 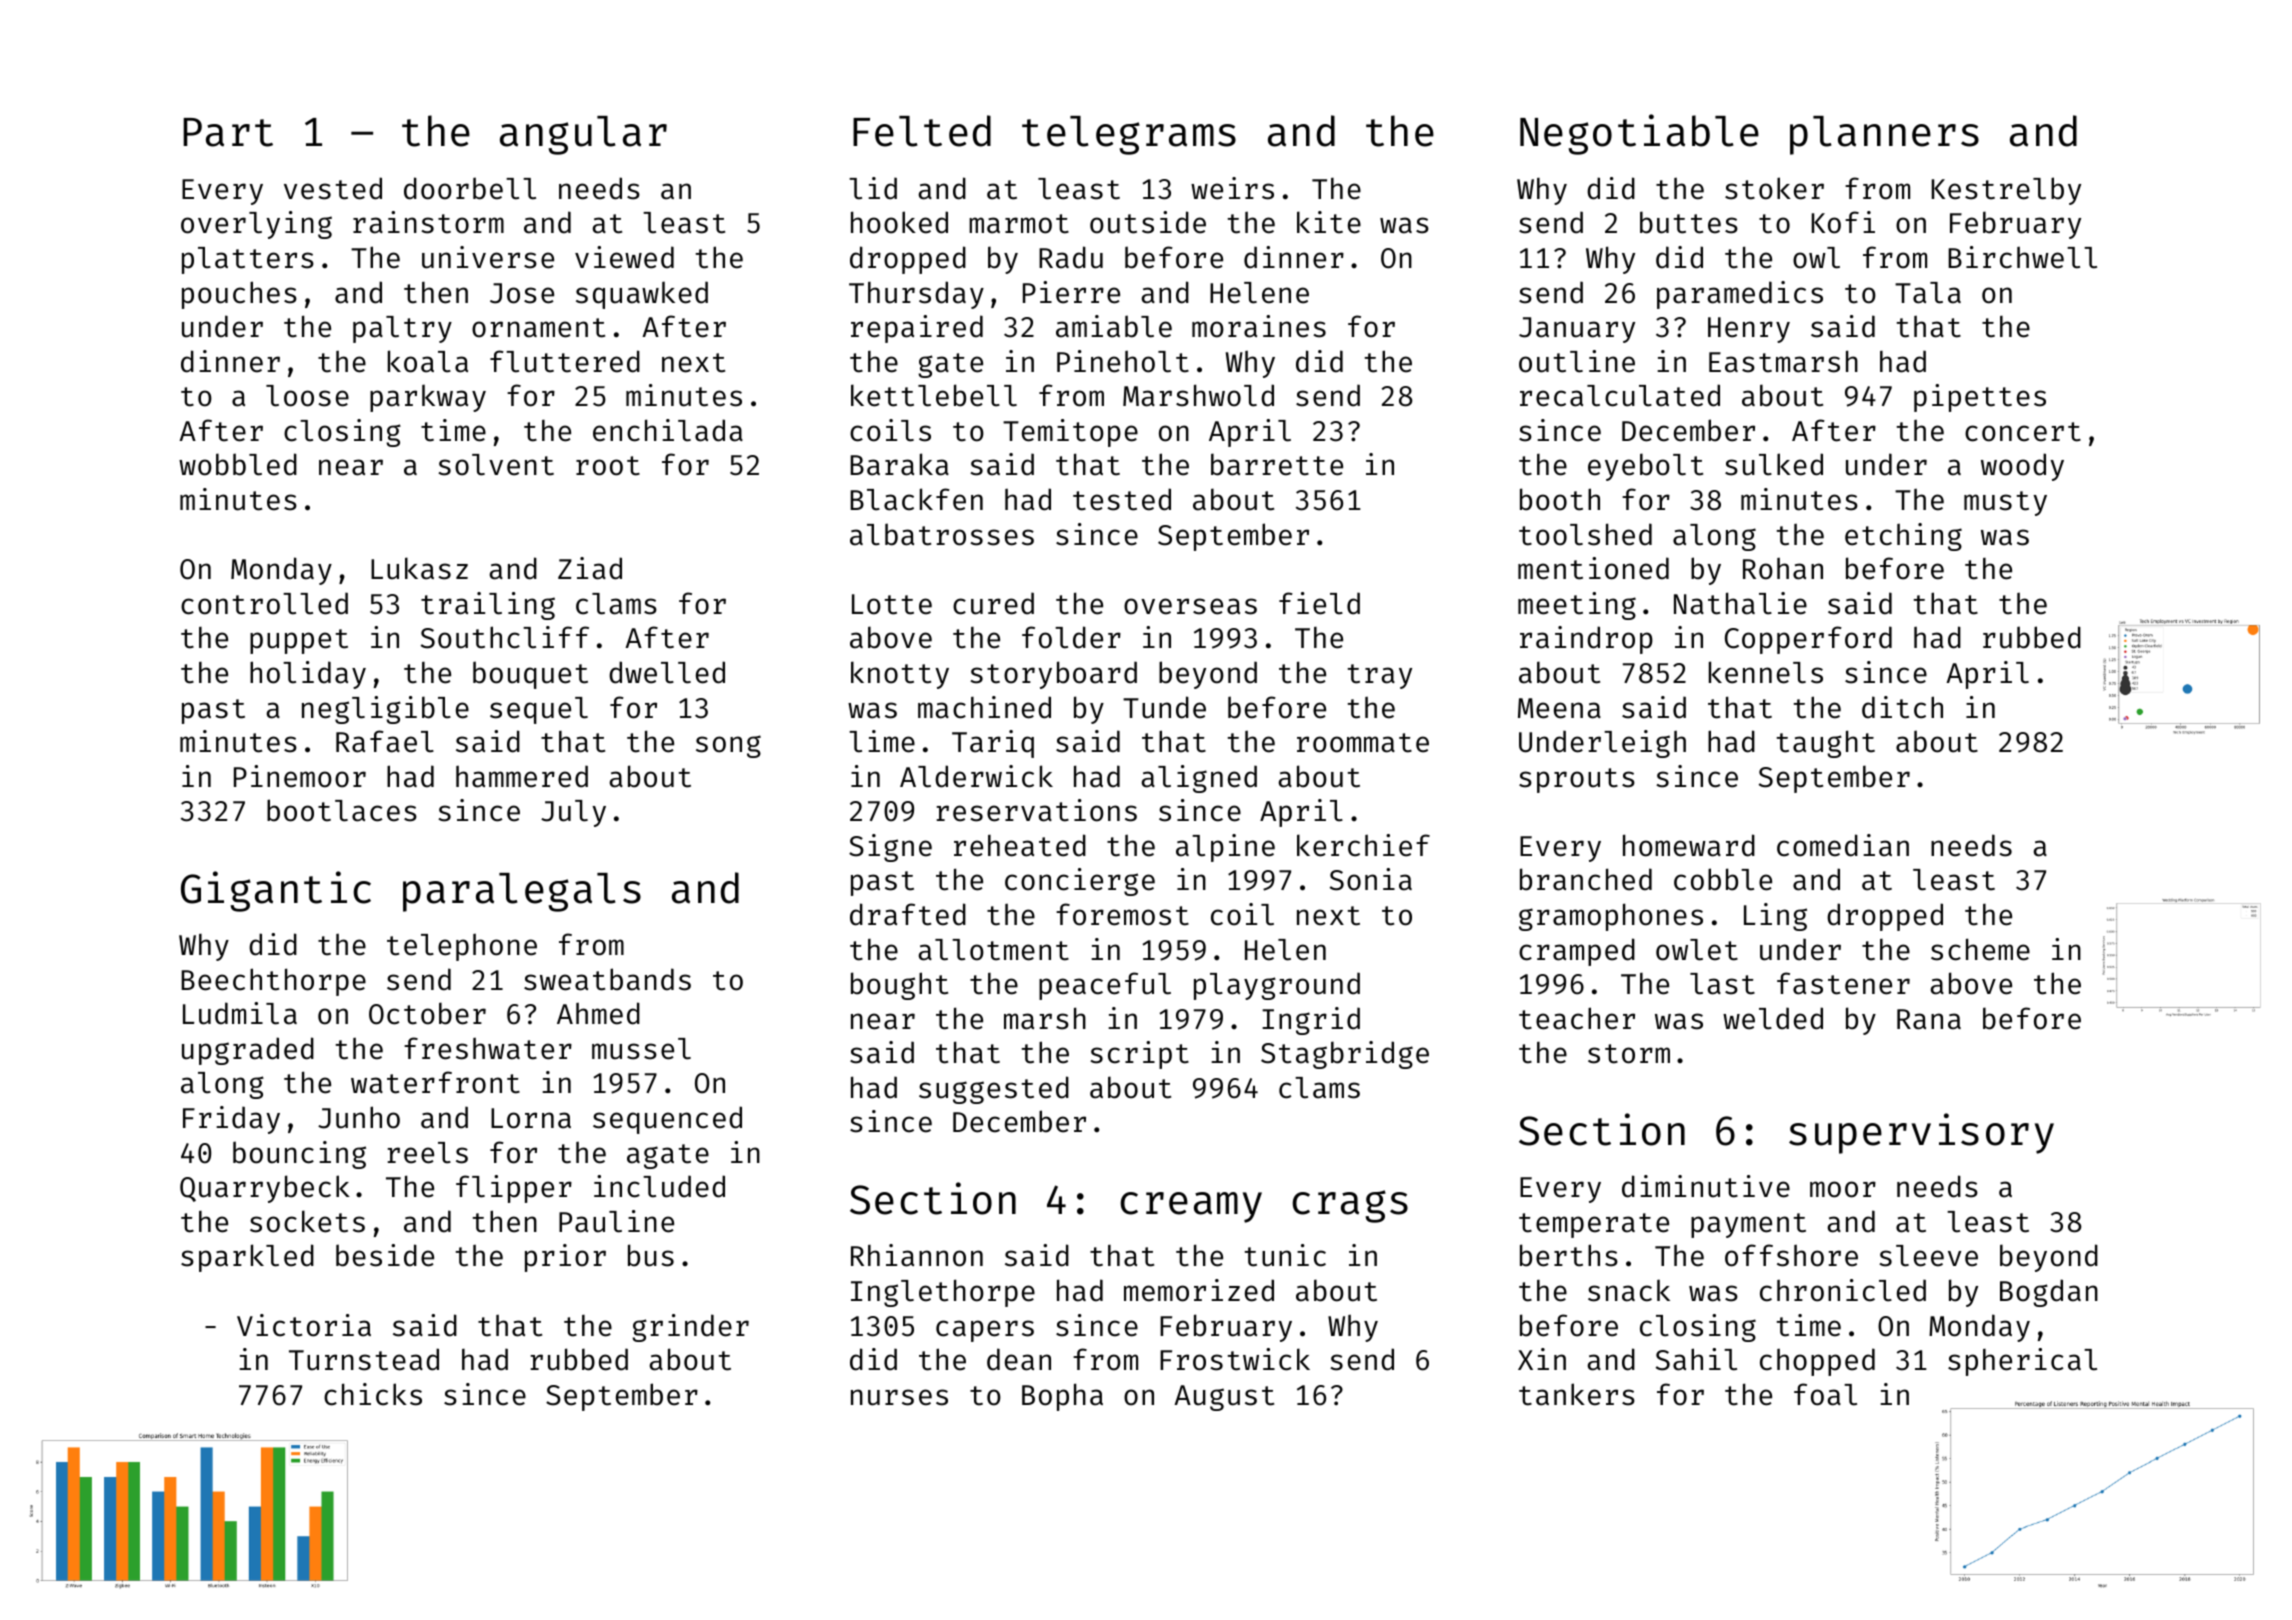 What do you see at coordinates (1062, 1397) in the page?
I see `Bopha` at bounding box center [1062, 1397].
